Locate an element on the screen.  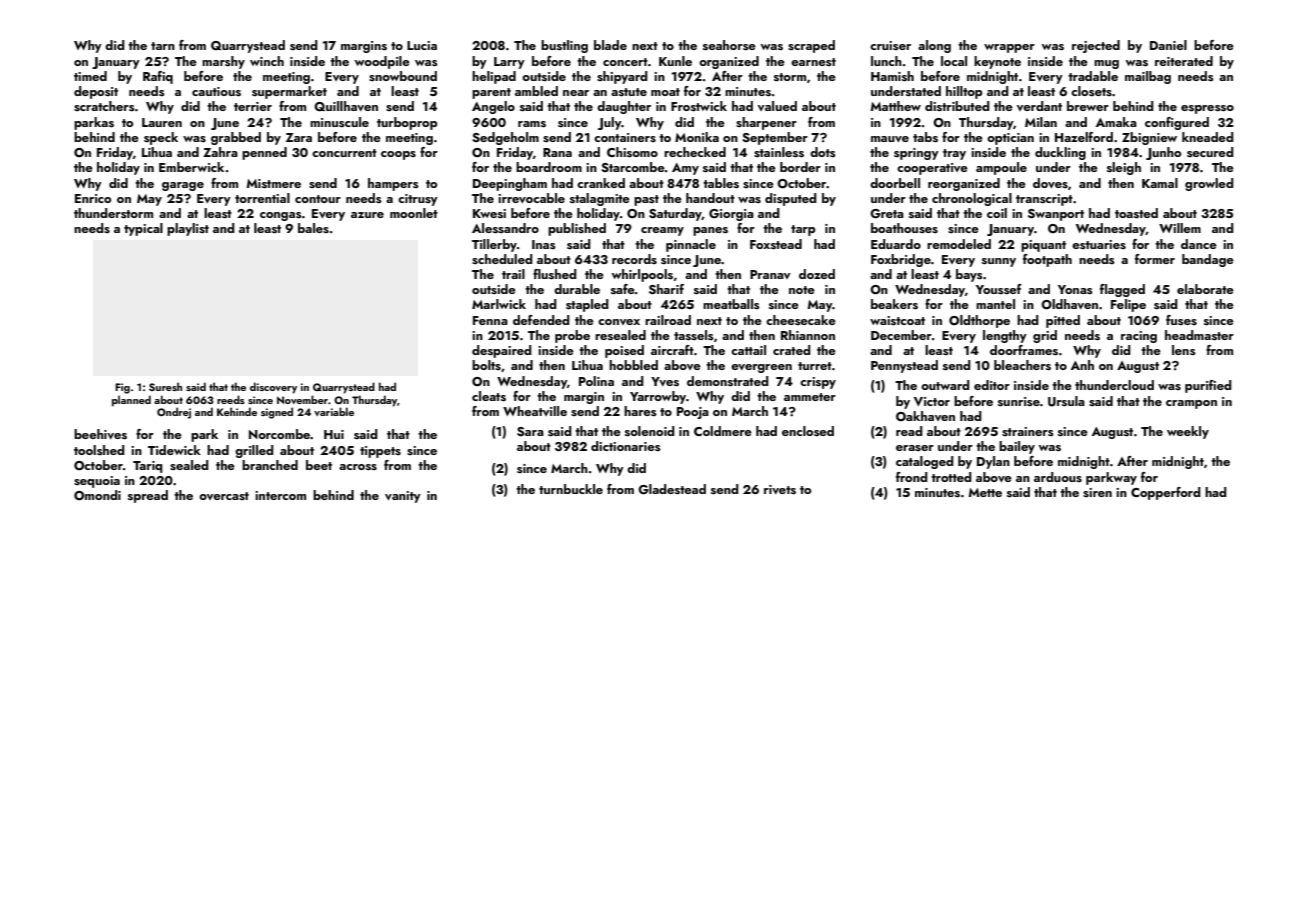
Polina is located at coordinates (596, 381).
